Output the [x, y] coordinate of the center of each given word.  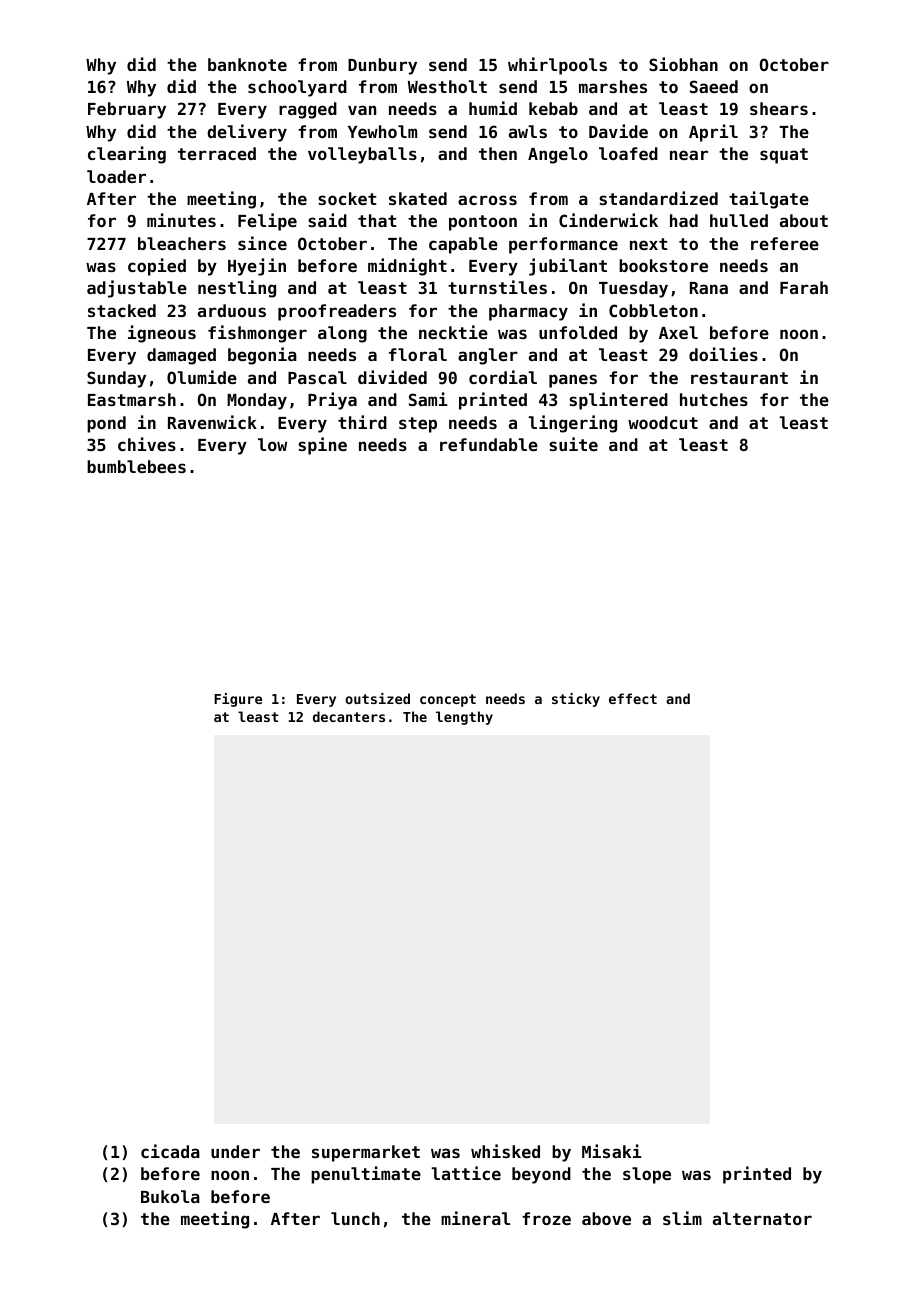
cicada [170, 1151]
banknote [247, 64]
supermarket [366, 1153]
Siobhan [683, 64]
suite [573, 444]
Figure [238, 700]
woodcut [663, 422]
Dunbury [382, 66]
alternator [762, 1218]
